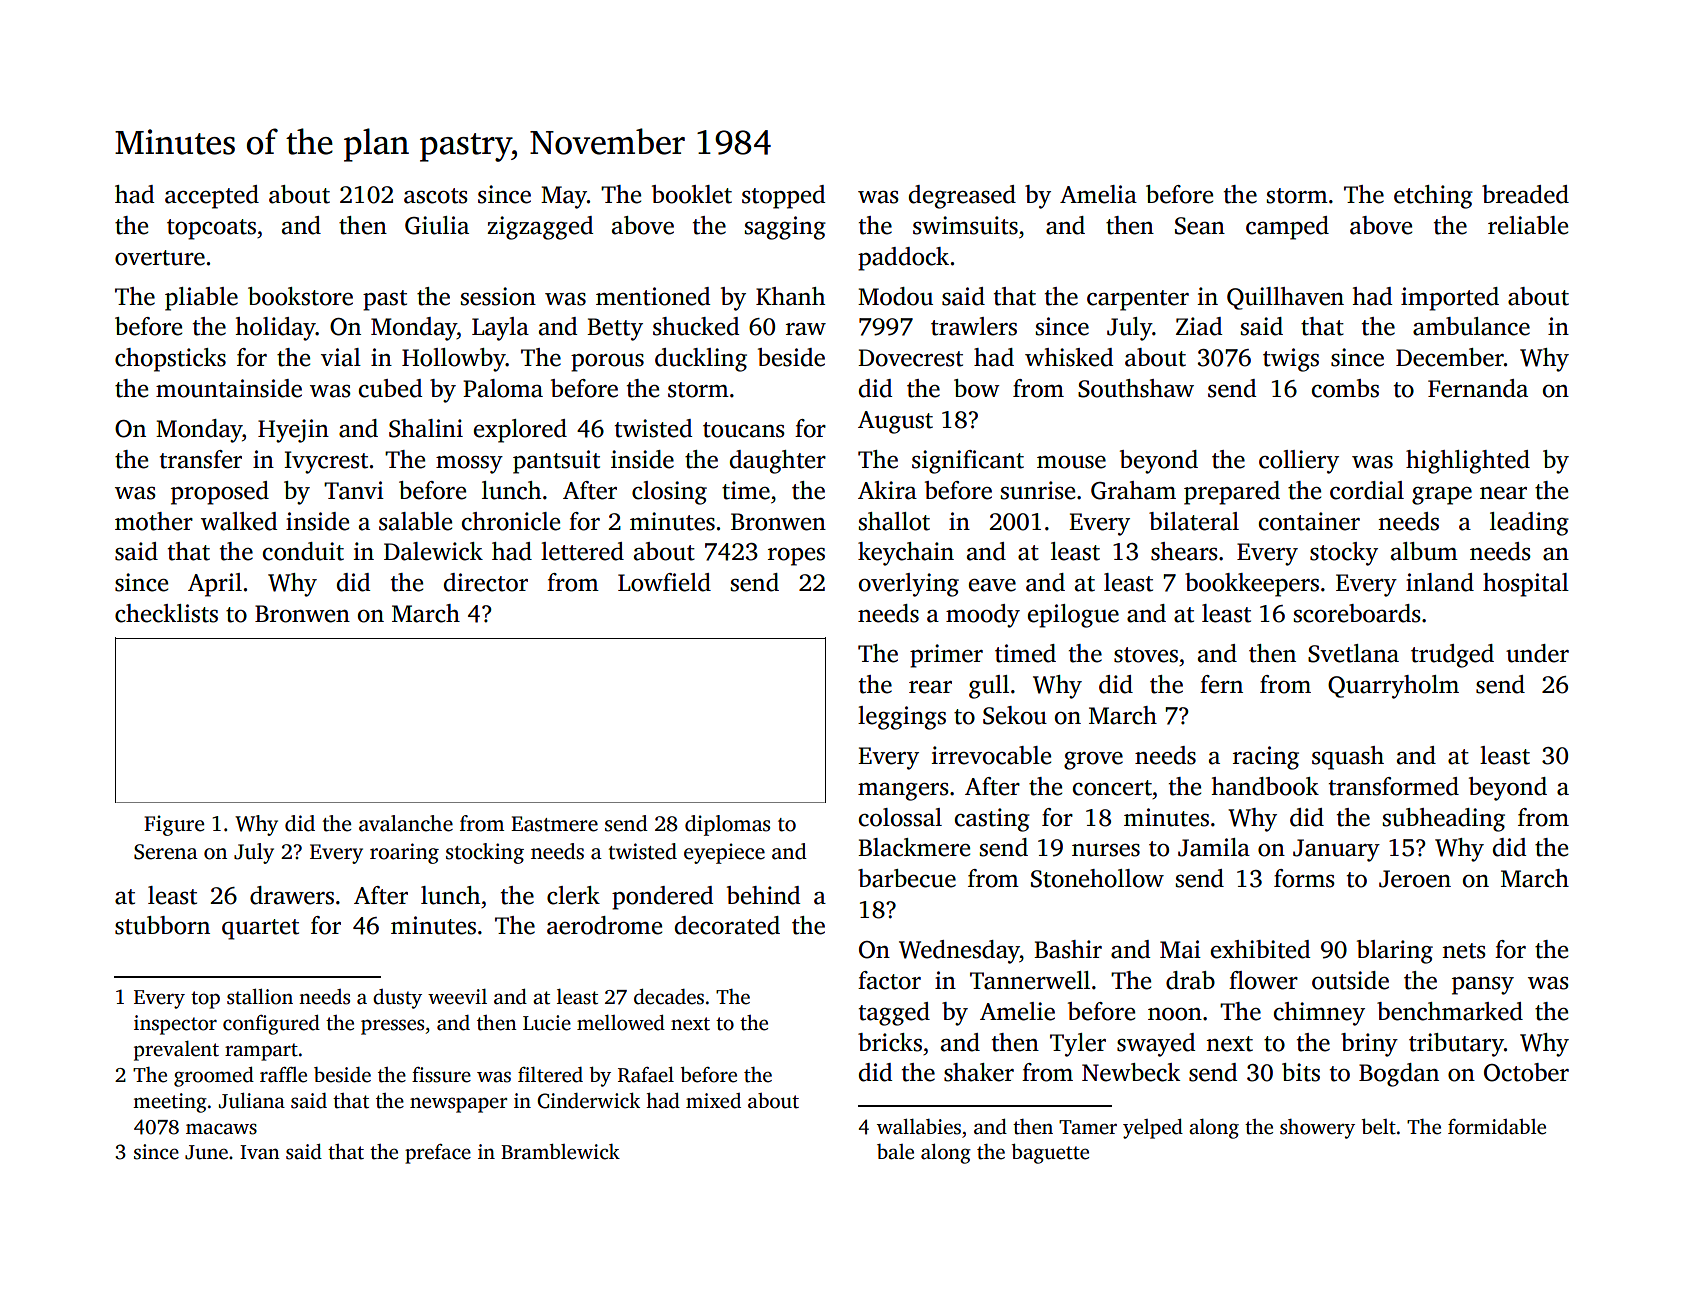 The width and height of the screenshot is (1684, 1302). What do you see at coordinates (1350, 980) in the screenshot?
I see `outside` at bounding box center [1350, 980].
